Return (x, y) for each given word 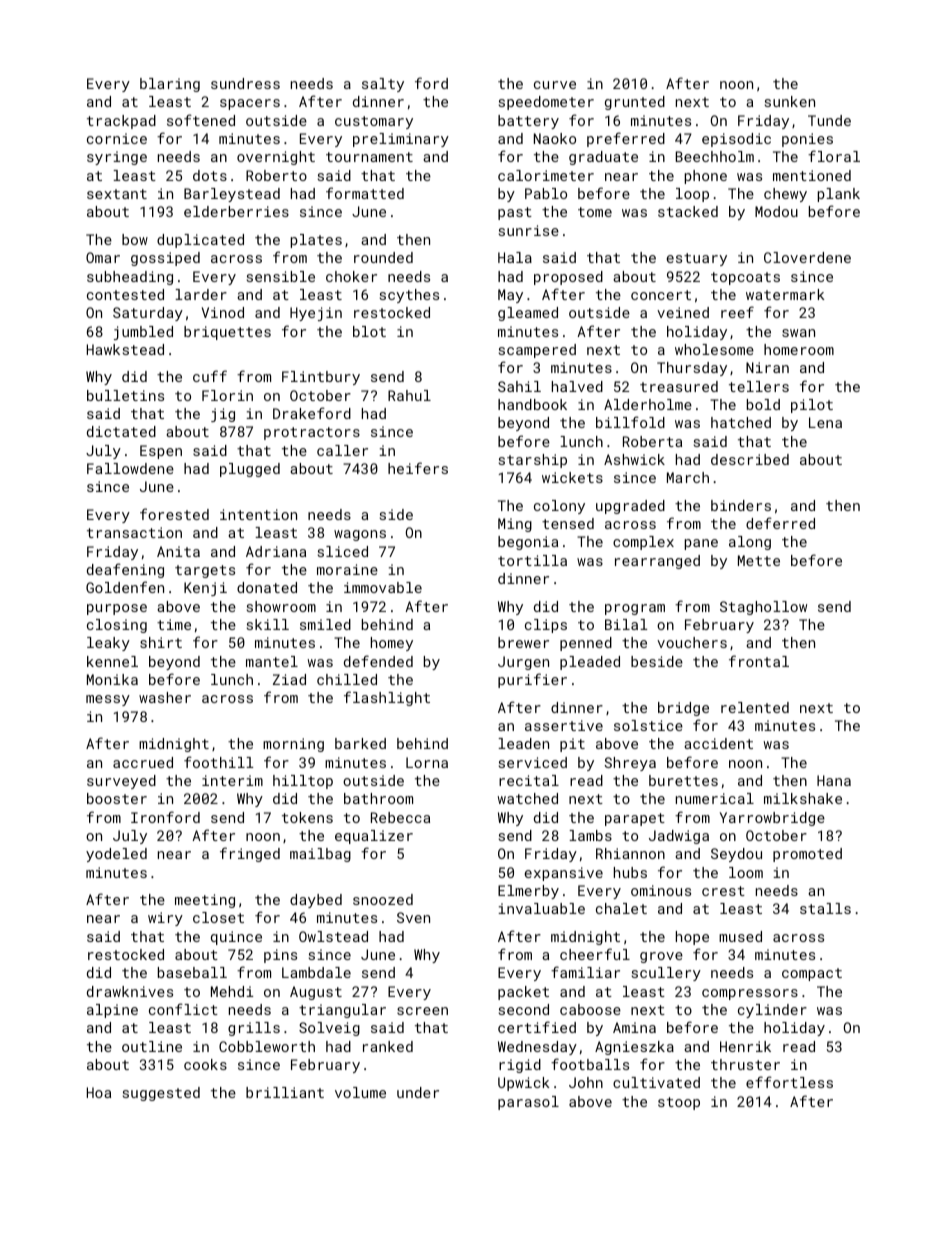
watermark (785, 294)
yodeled (116, 855)
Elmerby (528, 892)
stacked (688, 211)
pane (701, 544)
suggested (161, 1094)
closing (117, 626)
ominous (661, 890)
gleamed (528, 314)
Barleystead (232, 195)
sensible (281, 276)
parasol (528, 1103)
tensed (568, 523)
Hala (515, 257)
